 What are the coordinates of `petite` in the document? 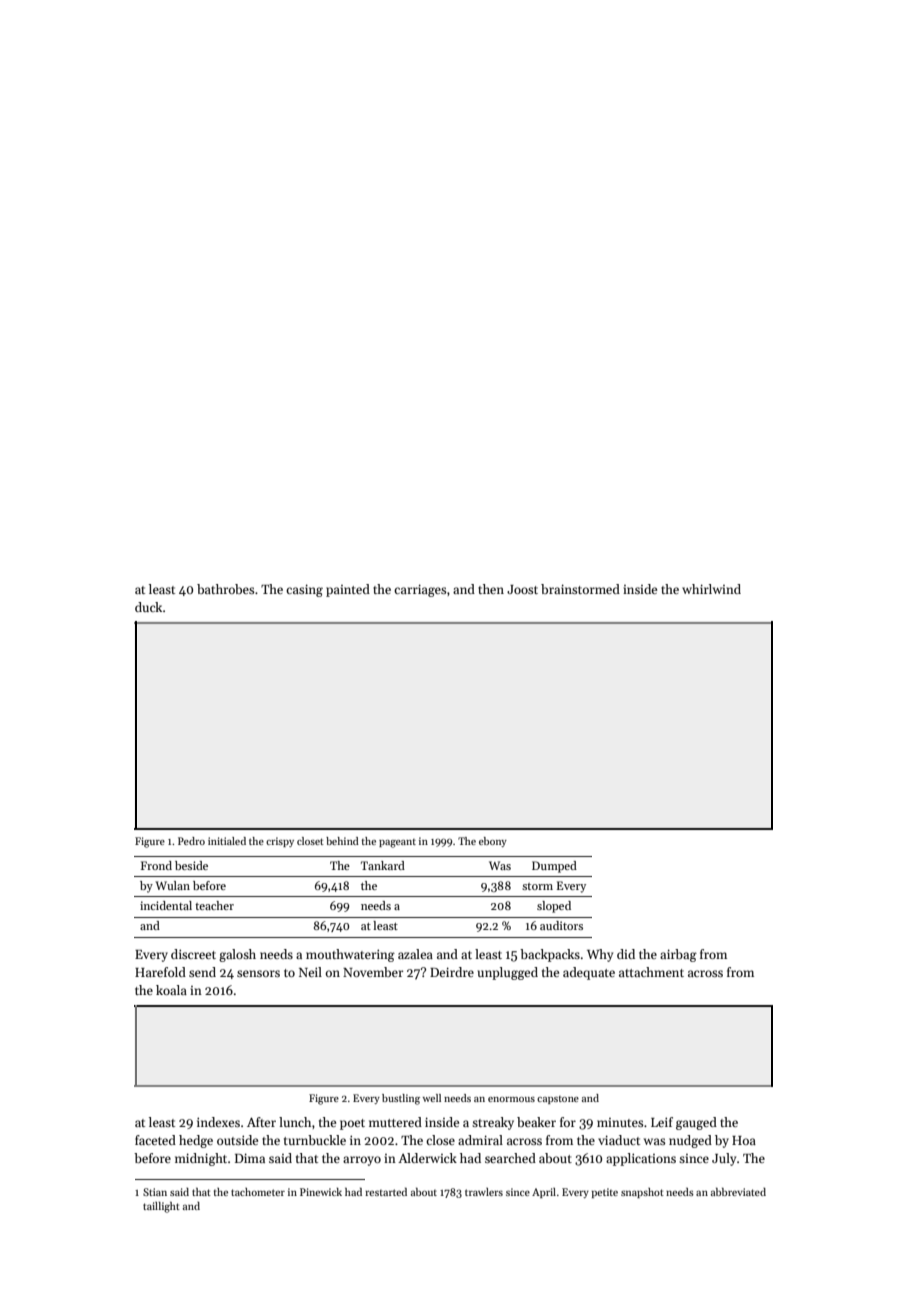 It's located at (605, 1193).
